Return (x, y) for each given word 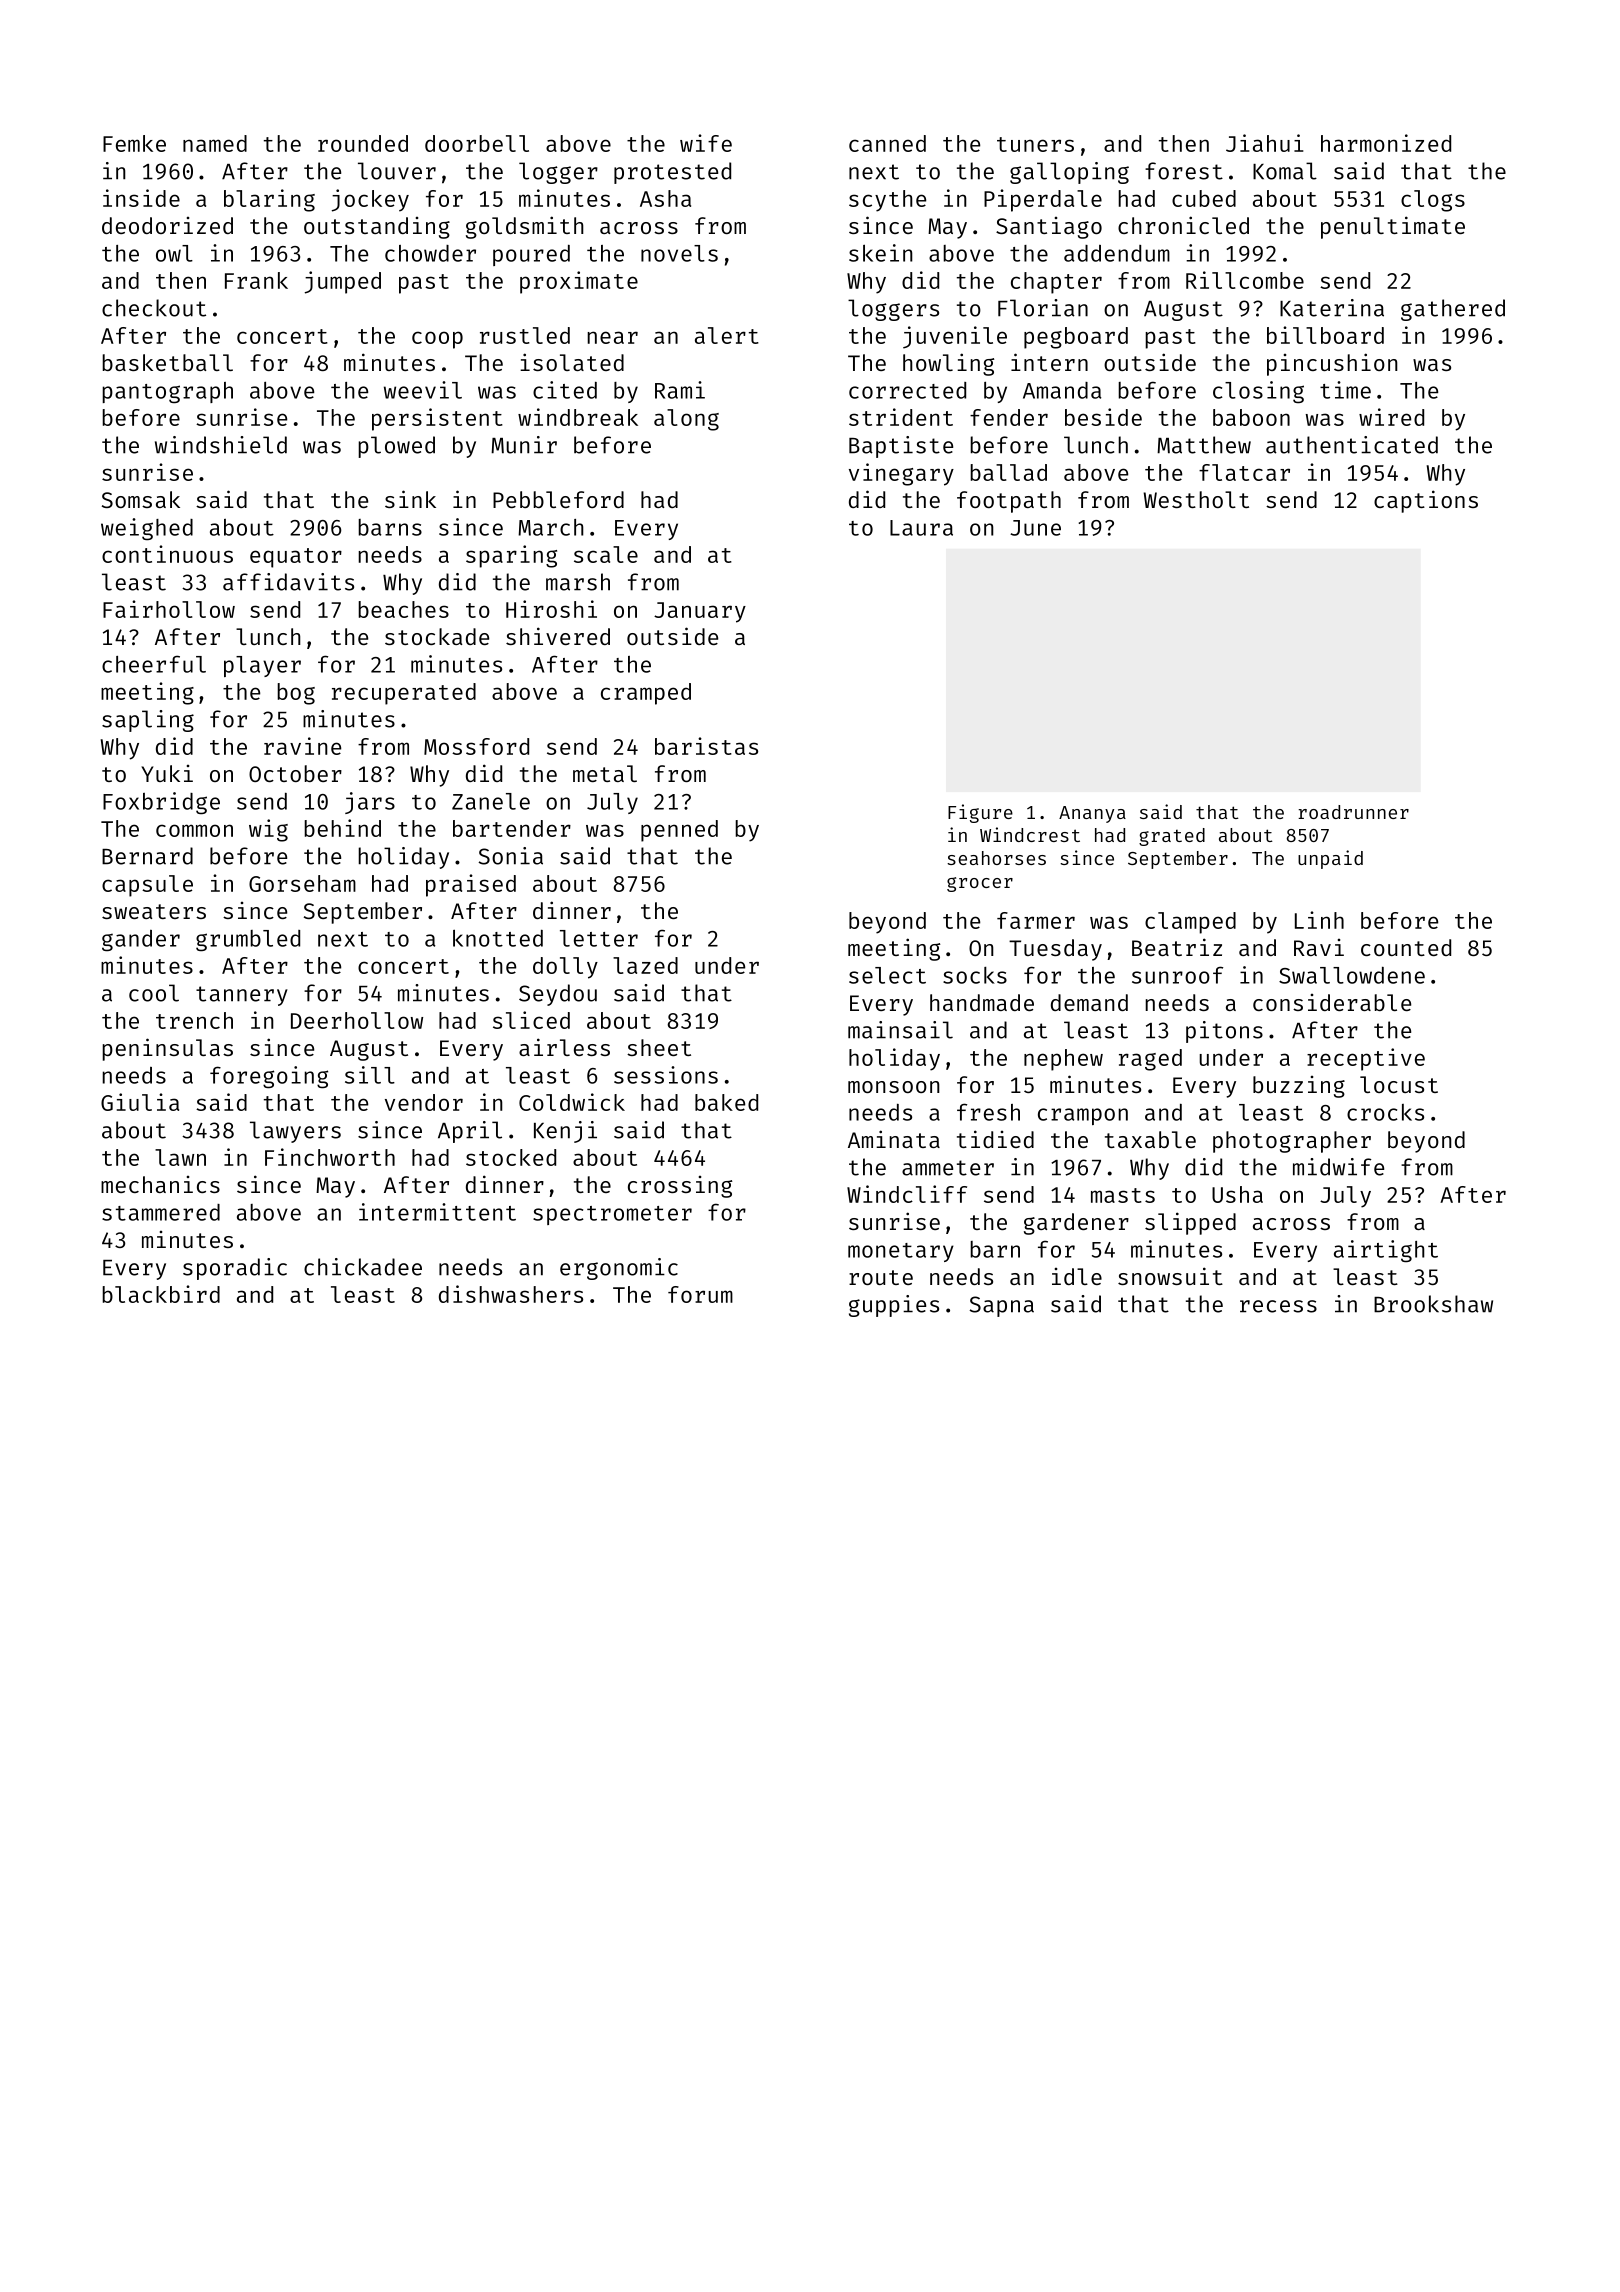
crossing (680, 1187)
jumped (343, 282)
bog (296, 694)
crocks (1385, 1112)
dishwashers (511, 1294)
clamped (1190, 923)
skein (881, 253)
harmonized (1386, 143)
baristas (706, 746)
